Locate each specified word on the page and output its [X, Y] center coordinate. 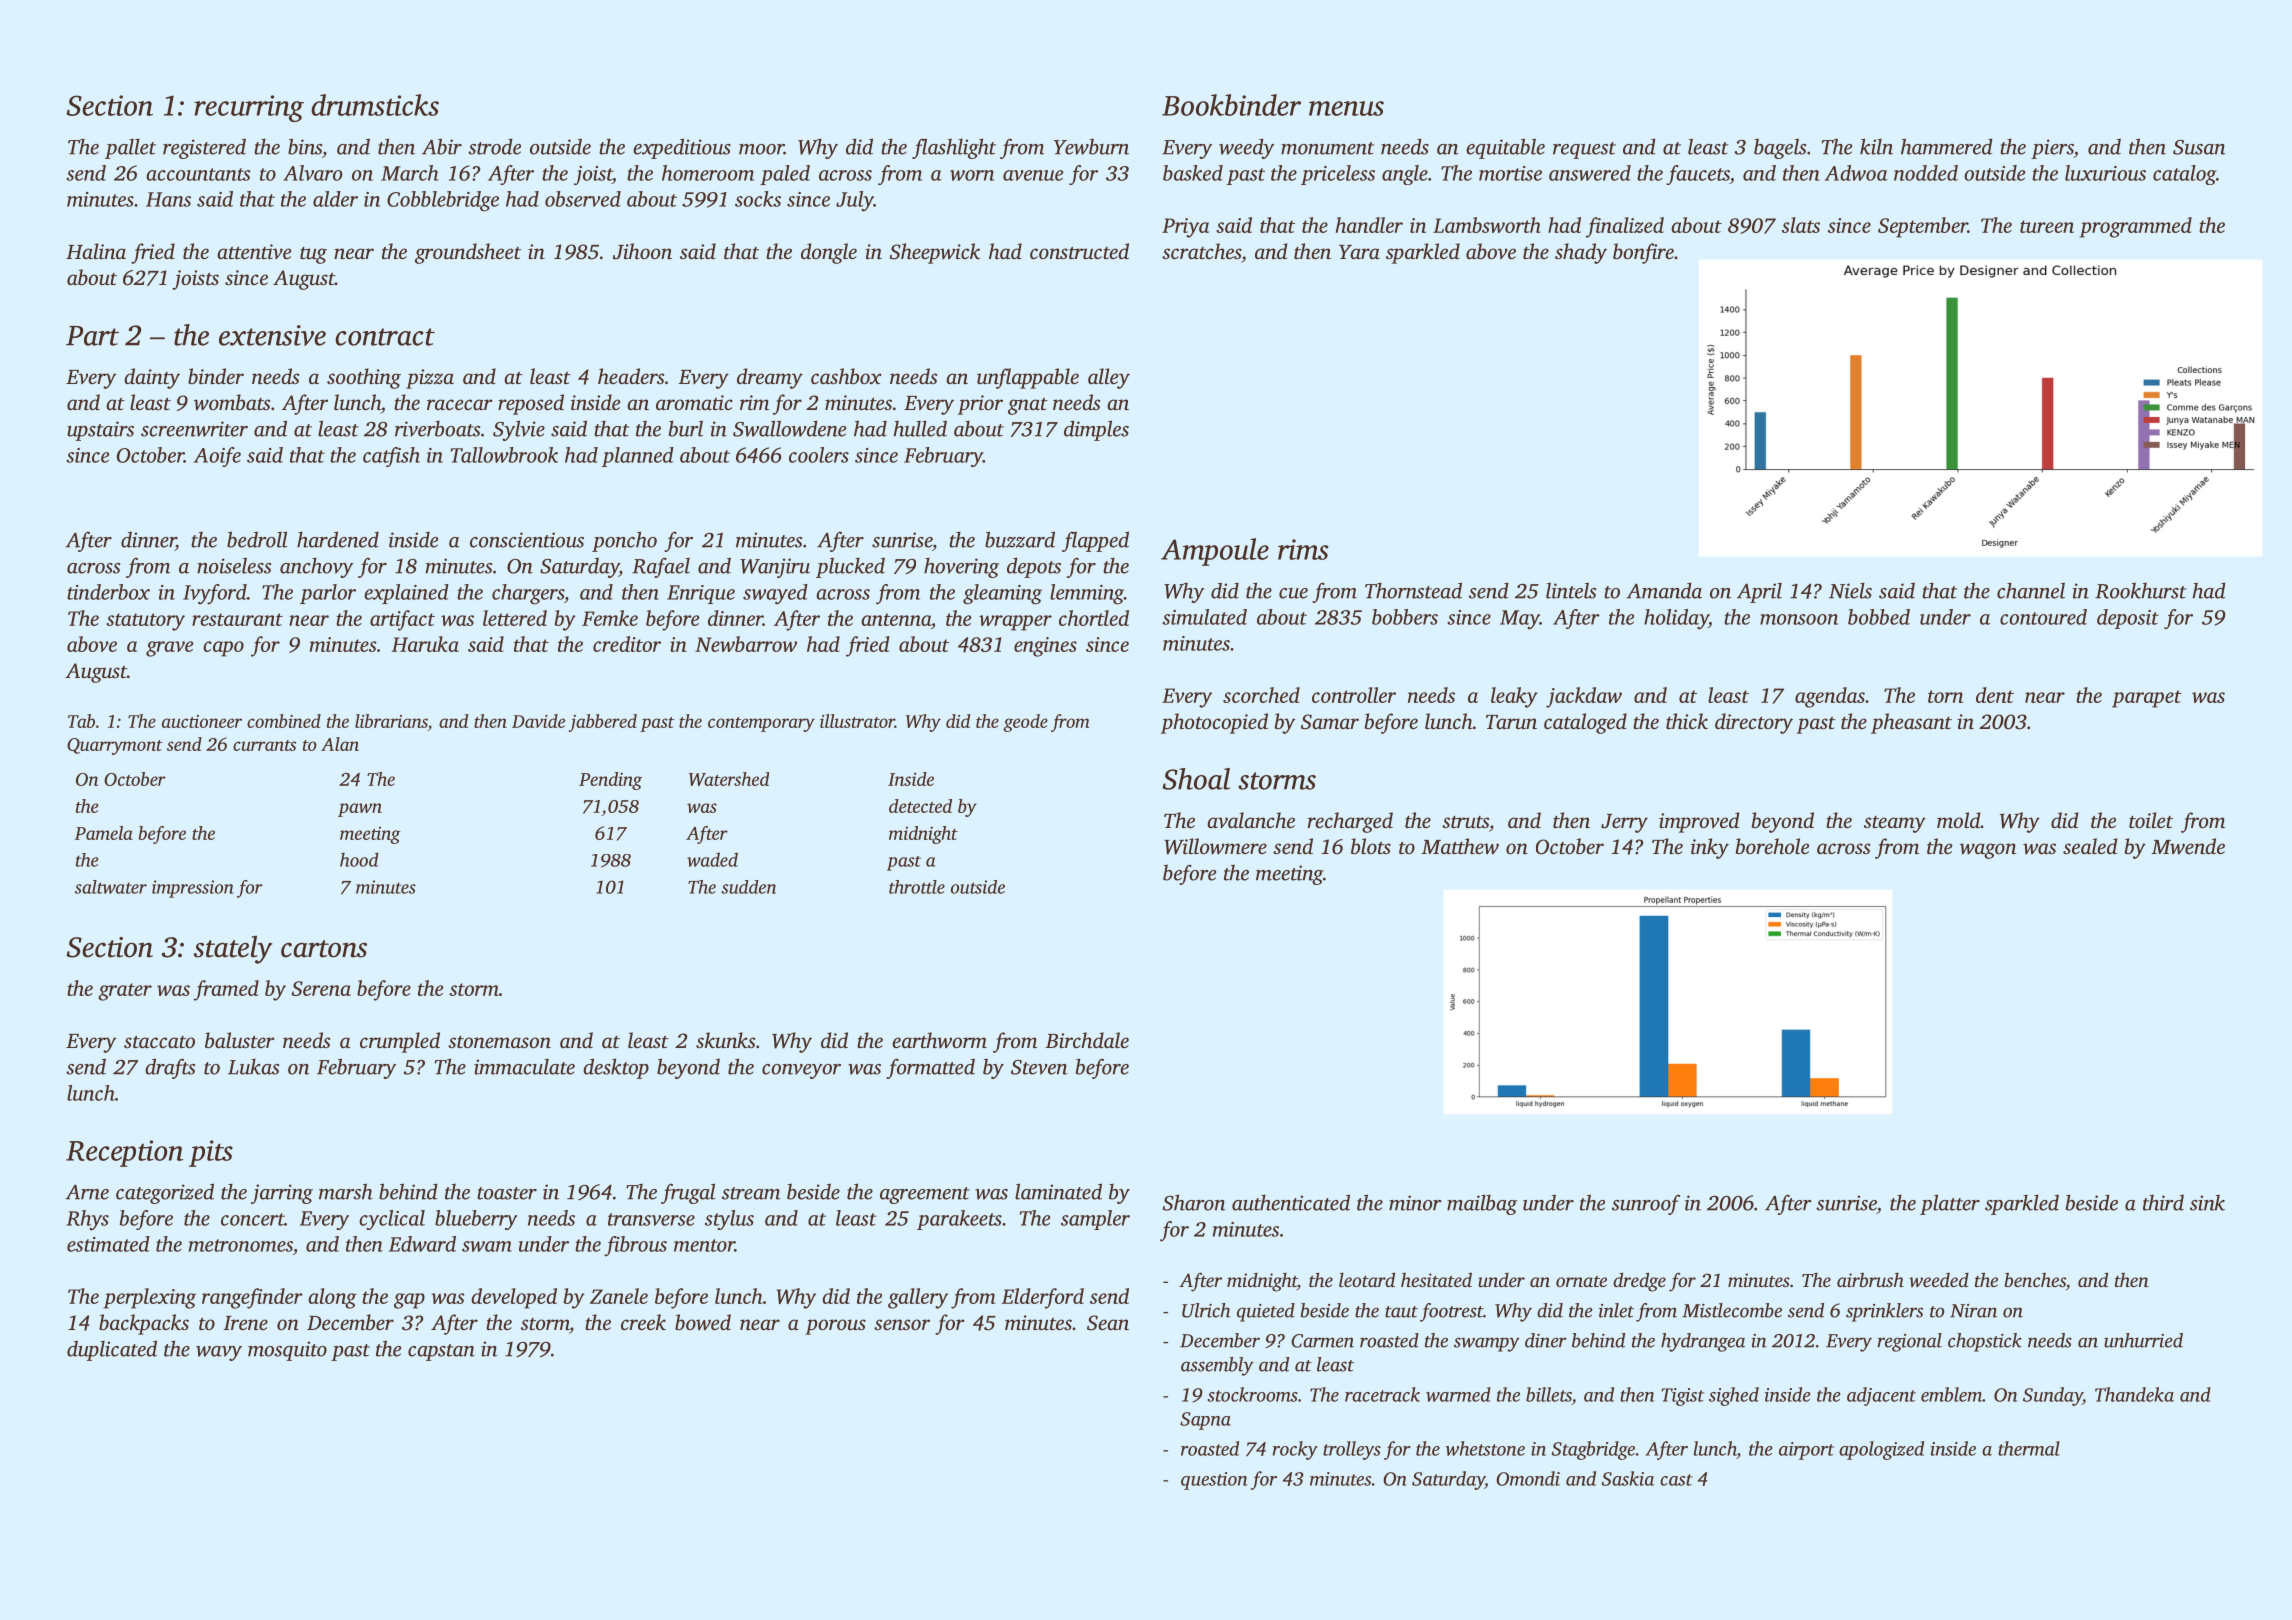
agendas [1830, 697]
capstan [441, 1352]
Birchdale [1087, 1040]
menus [1346, 108]
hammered [1947, 146]
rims [1303, 549]
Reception [124, 1153]
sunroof [1646, 1204]
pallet [130, 148]
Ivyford [215, 594]
